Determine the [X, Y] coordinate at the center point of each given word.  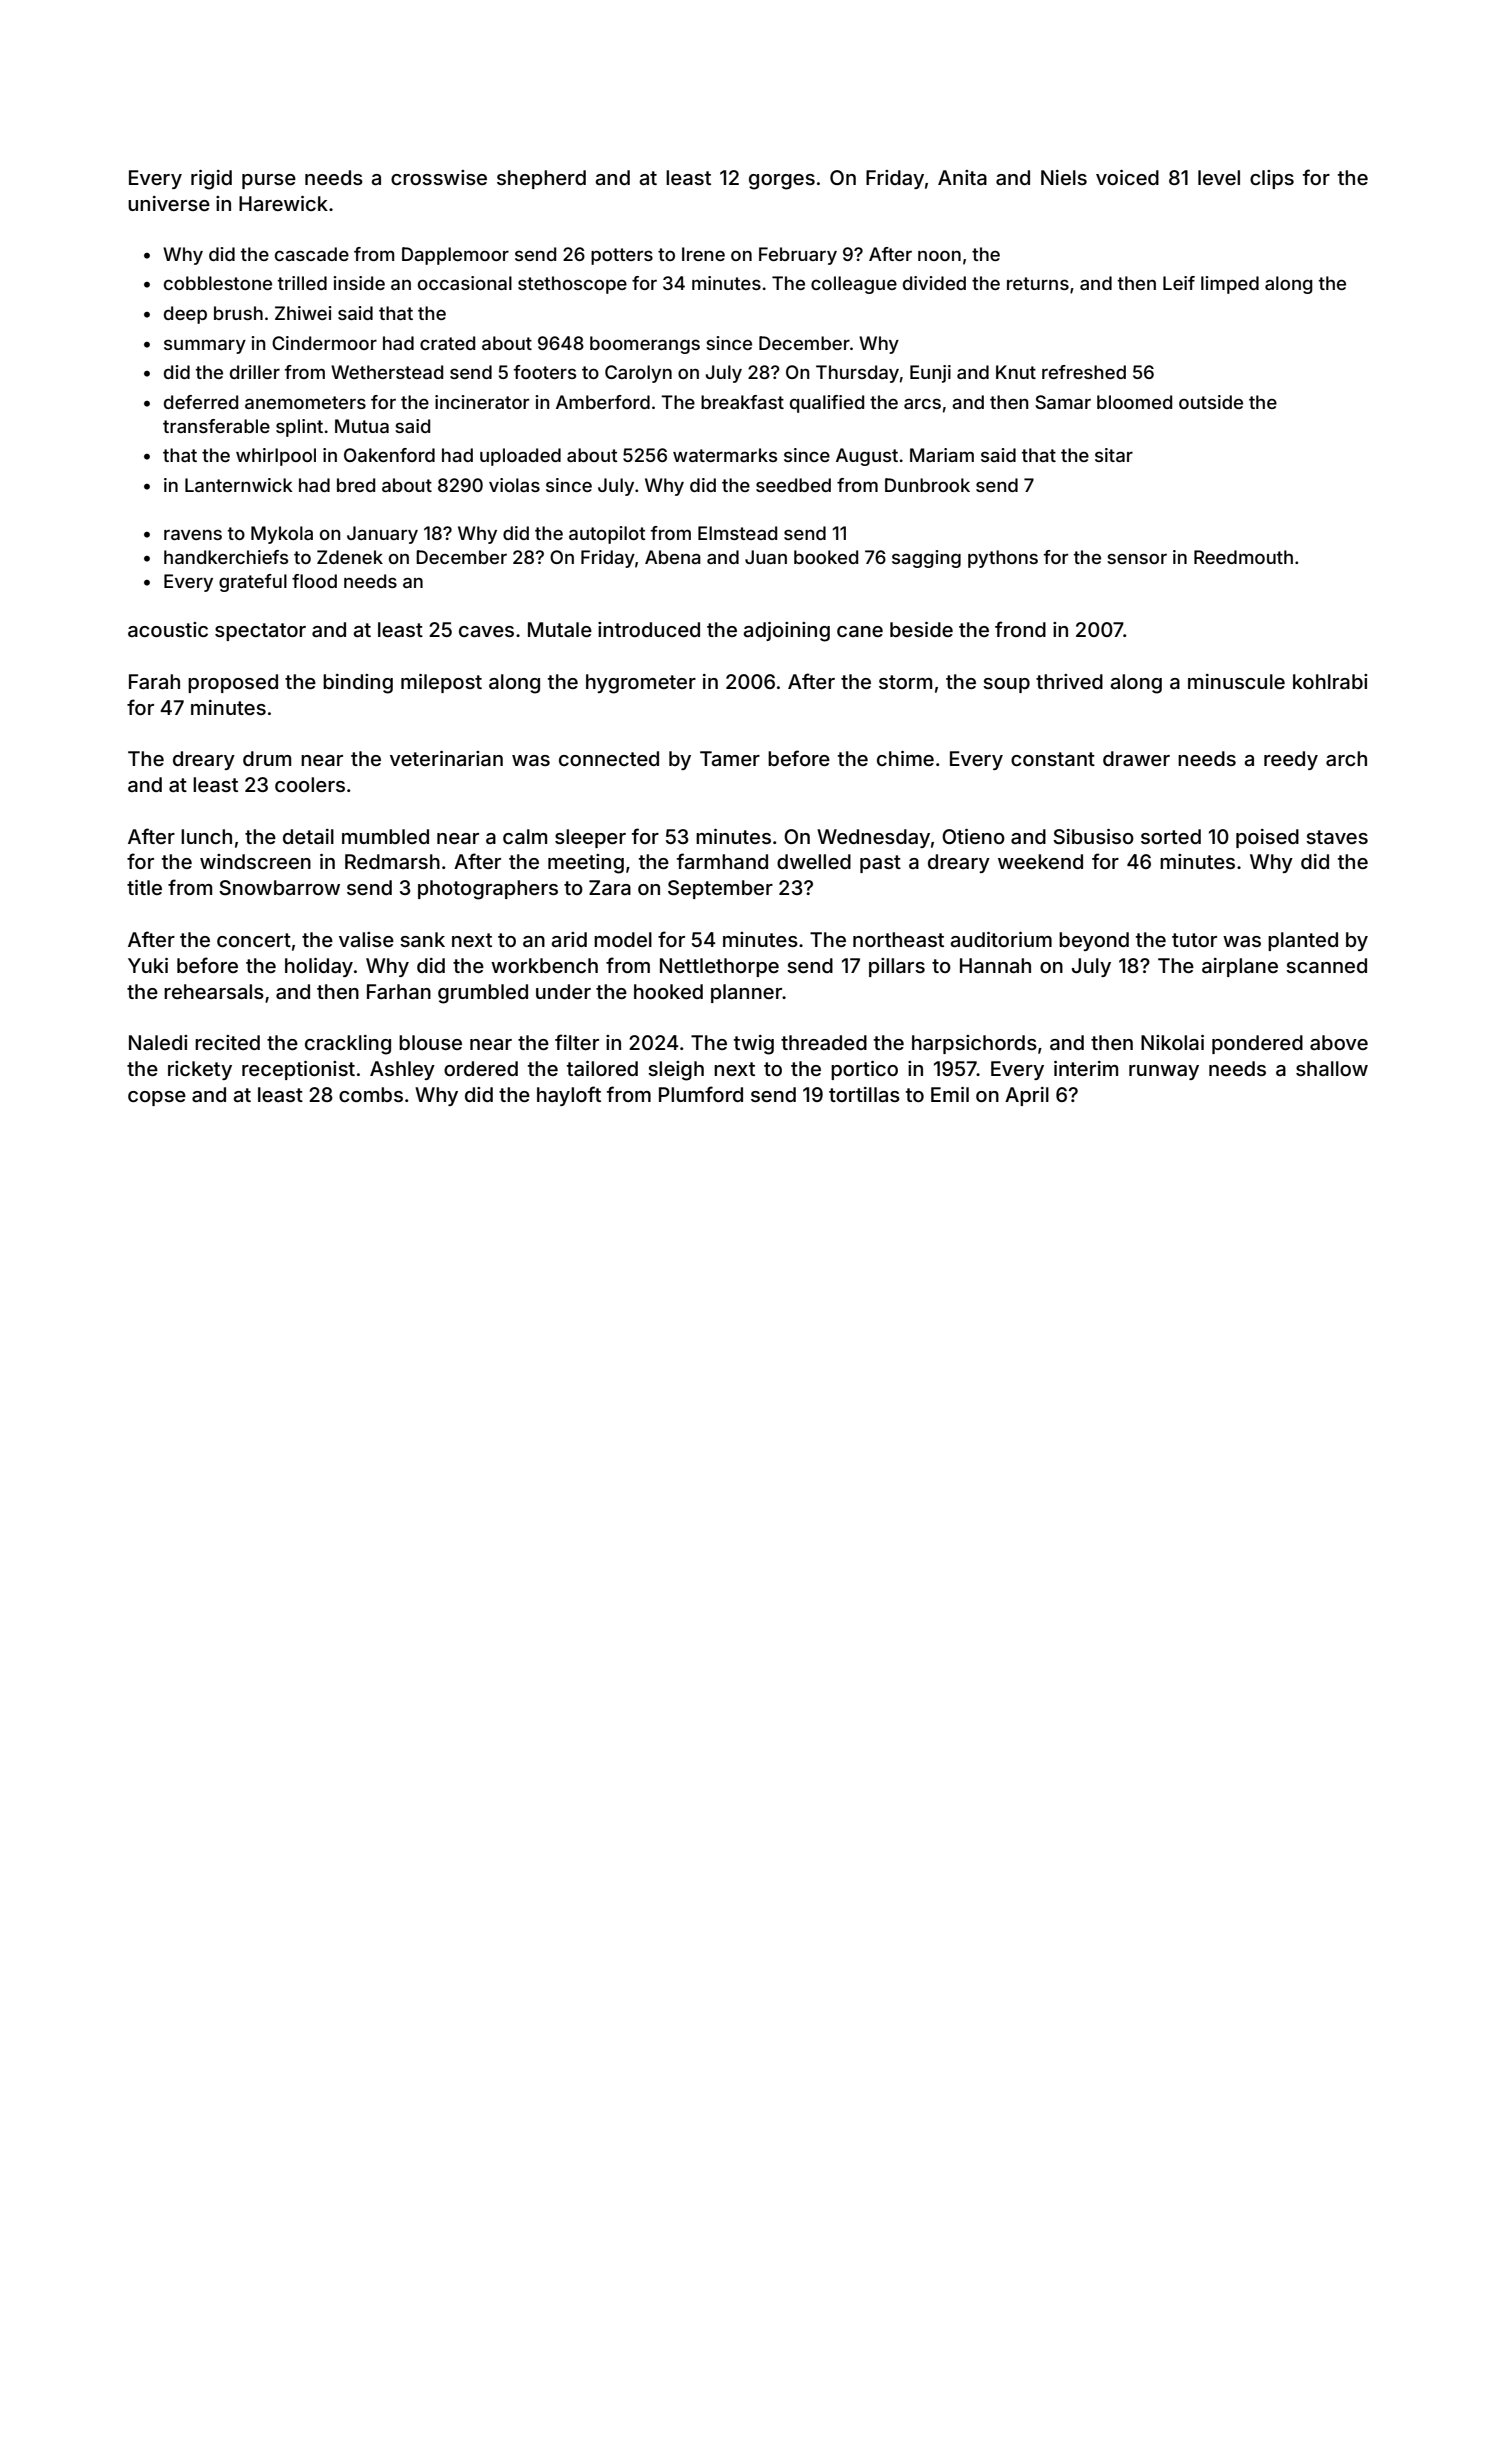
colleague [854, 285]
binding [358, 684]
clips [1272, 179]
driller [255, 372]
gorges [782, 182]
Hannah [995, 965]
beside [921, 629]
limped [1230, 285]
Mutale [560, 629]
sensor [1137, 559]
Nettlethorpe [719, 967]
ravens [193, 535]
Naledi [158, 1042]
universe [169, 203]
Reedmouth [1243, 557]
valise [366, 939]
